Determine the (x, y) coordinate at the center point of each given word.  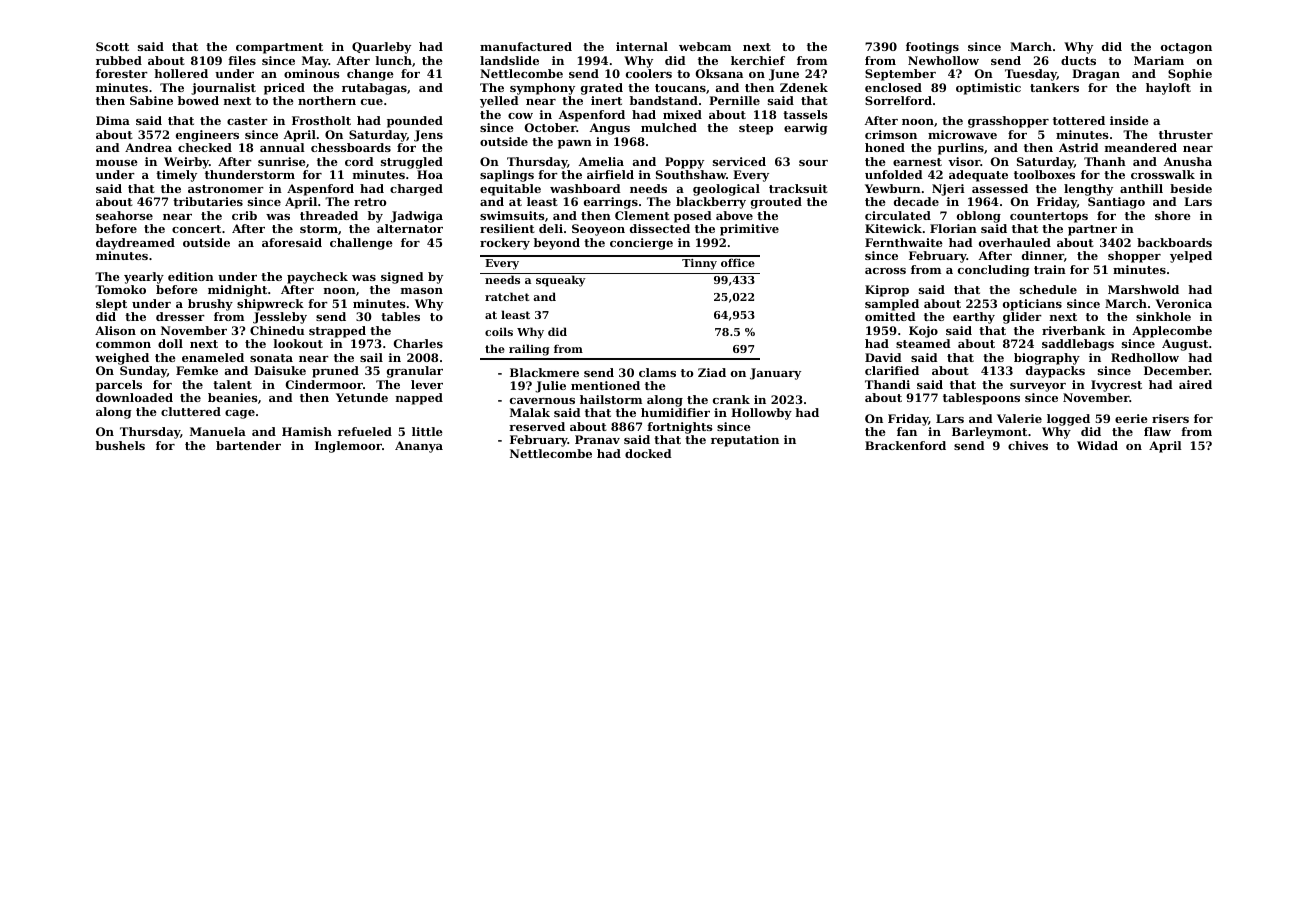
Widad (1097, 445)
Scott (112, 46)
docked (648, 453)
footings (932, 48)
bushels (120, 445)
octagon (1186, 48)
